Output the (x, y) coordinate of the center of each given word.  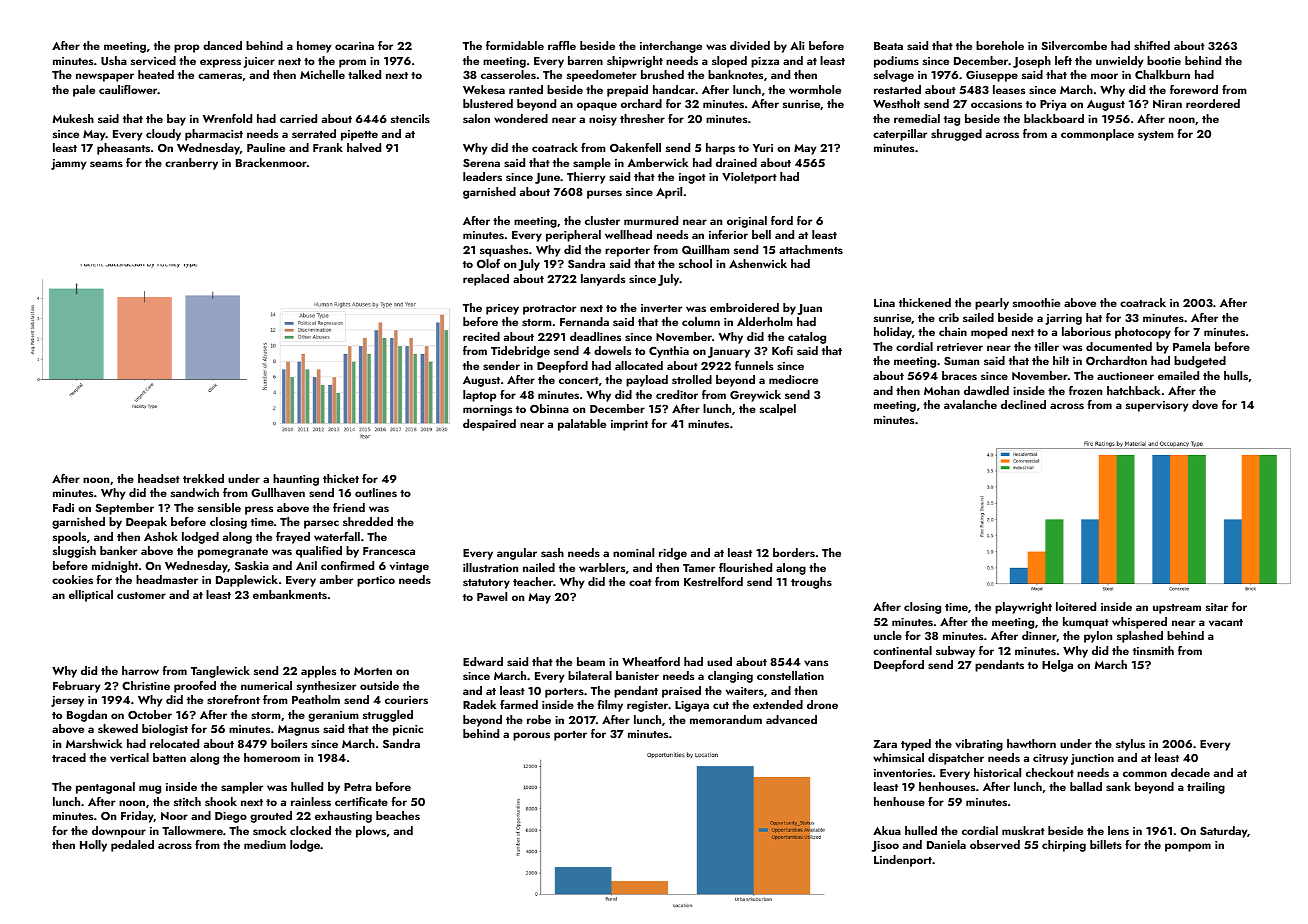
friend (349, 507)
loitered (1076, 606)
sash (552, 552)
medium (265, 844)
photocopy (1143, 333)
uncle (888, 635)
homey (314, 47)
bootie (1164, 60)
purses (604, 194)
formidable (515, 45)
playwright (1023, 608)
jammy (69, 164)
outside (379, 685)
